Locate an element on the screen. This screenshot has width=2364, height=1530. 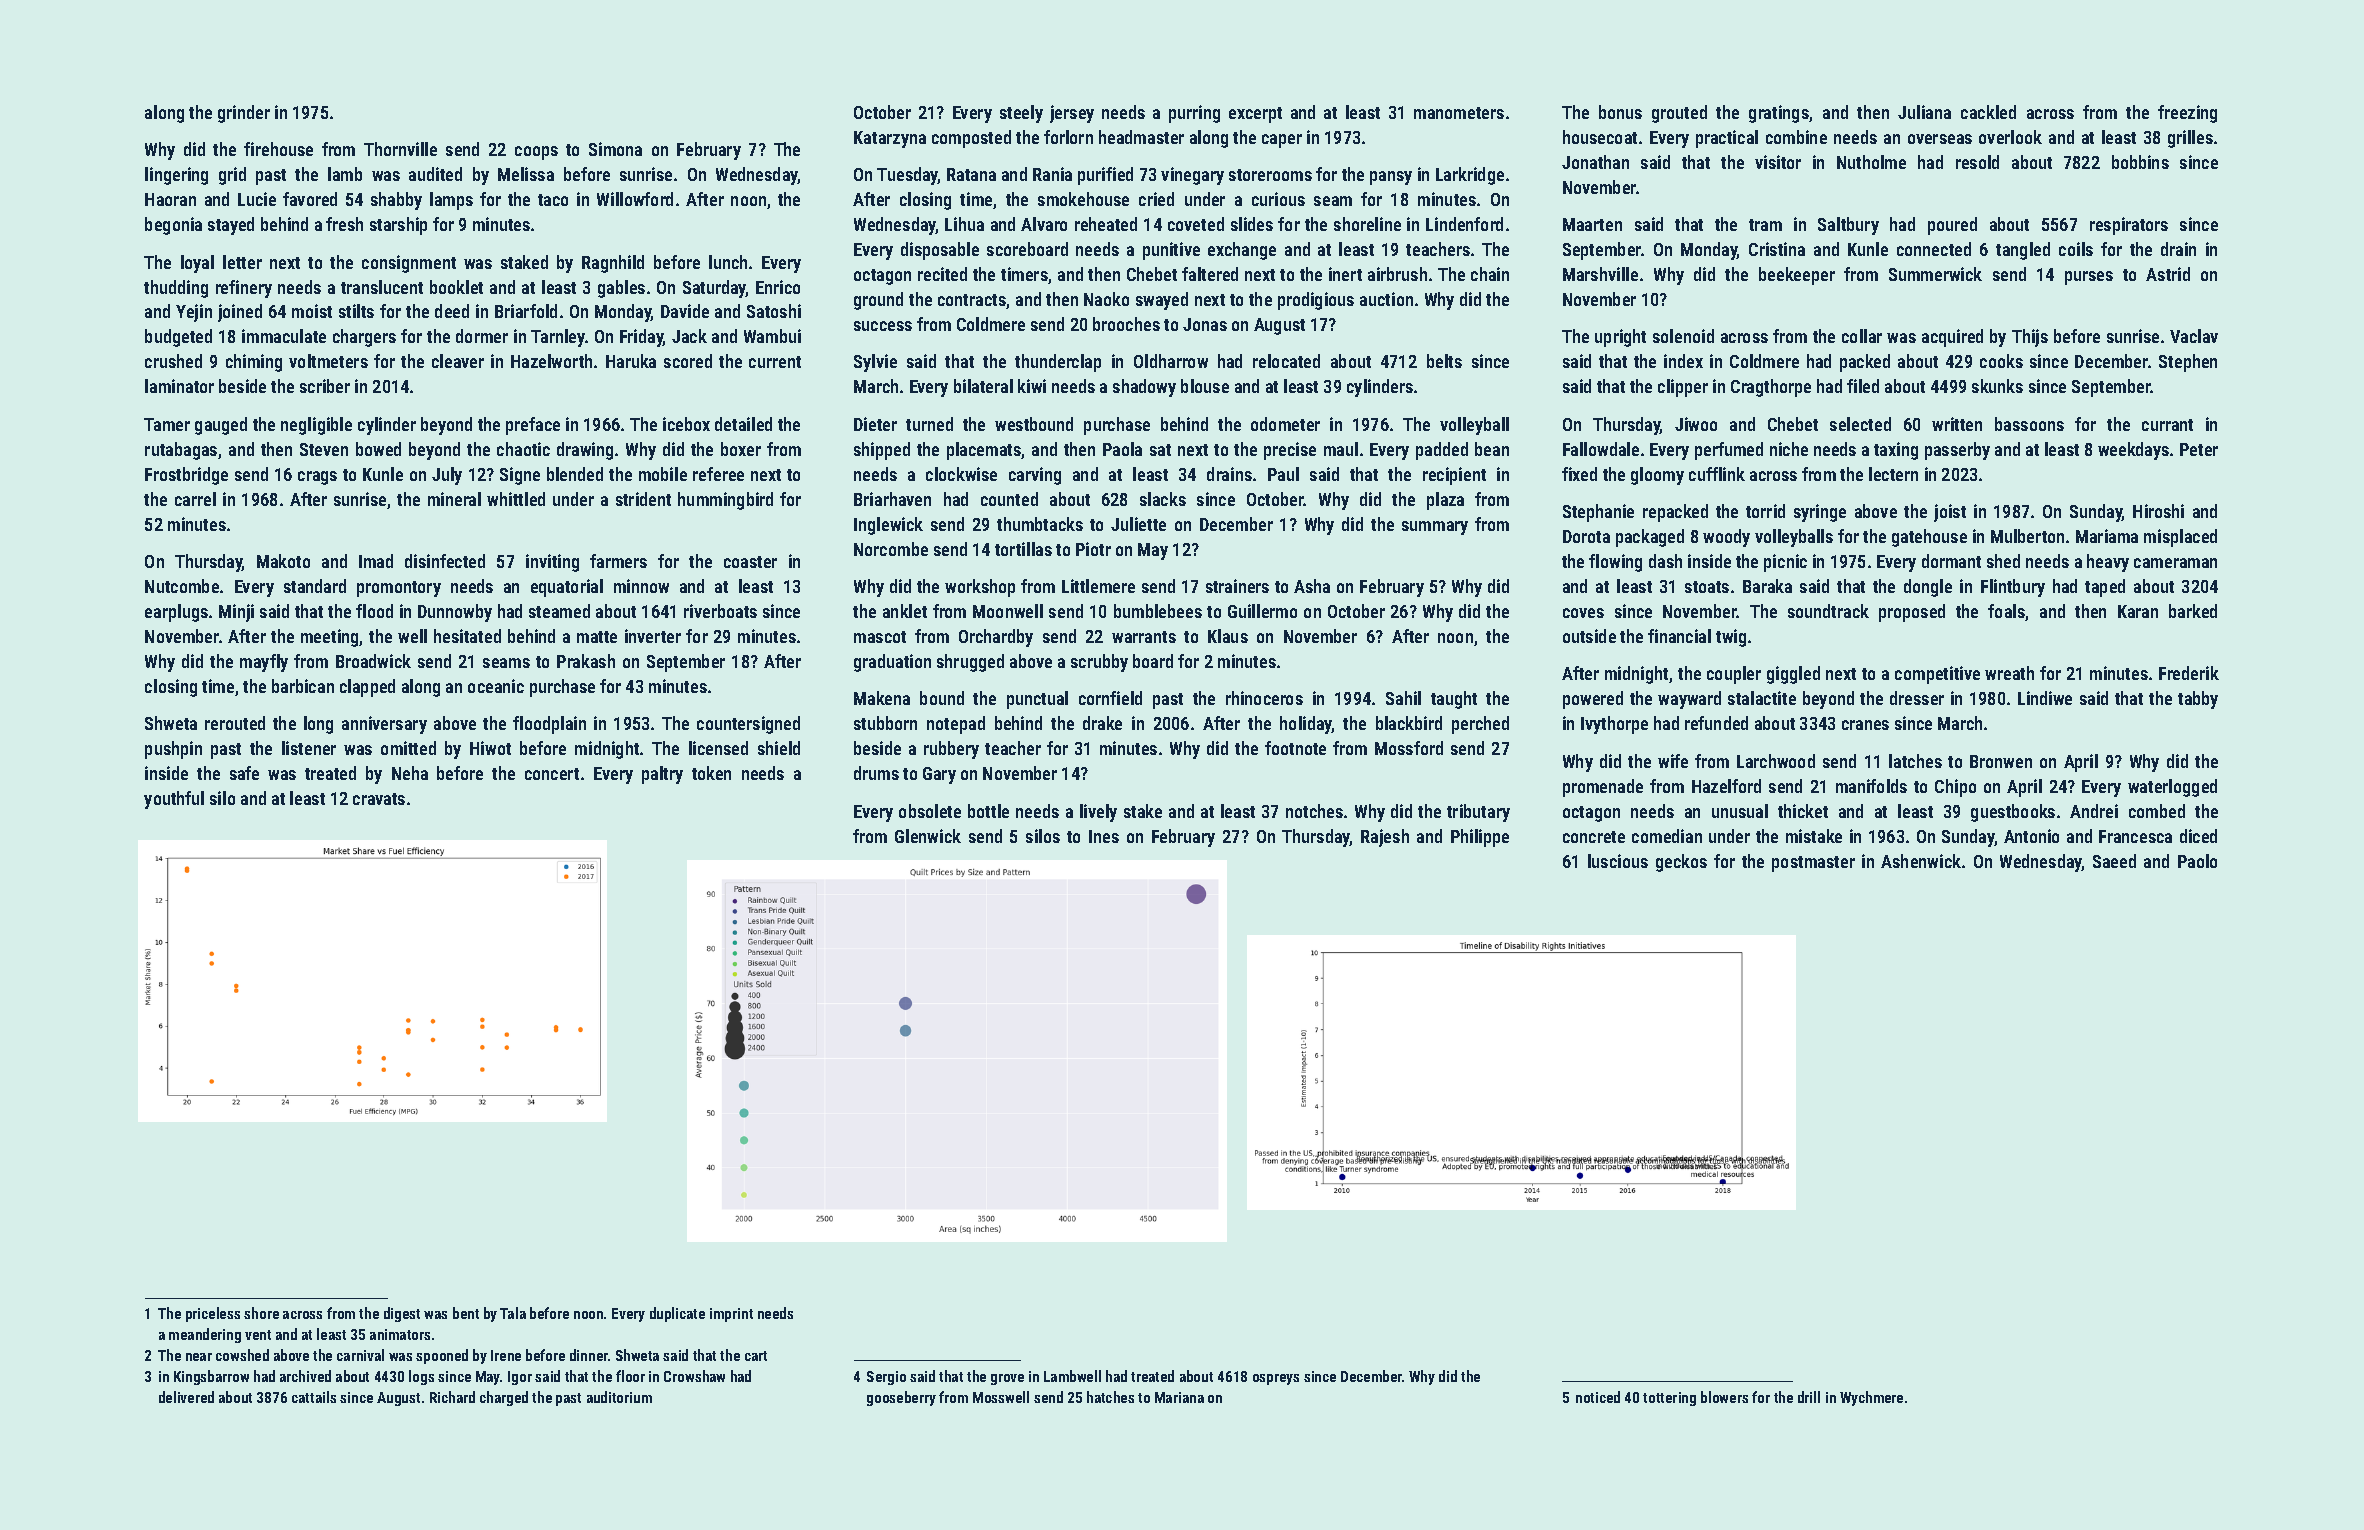
bottle is located at coordinates (988, 811).
